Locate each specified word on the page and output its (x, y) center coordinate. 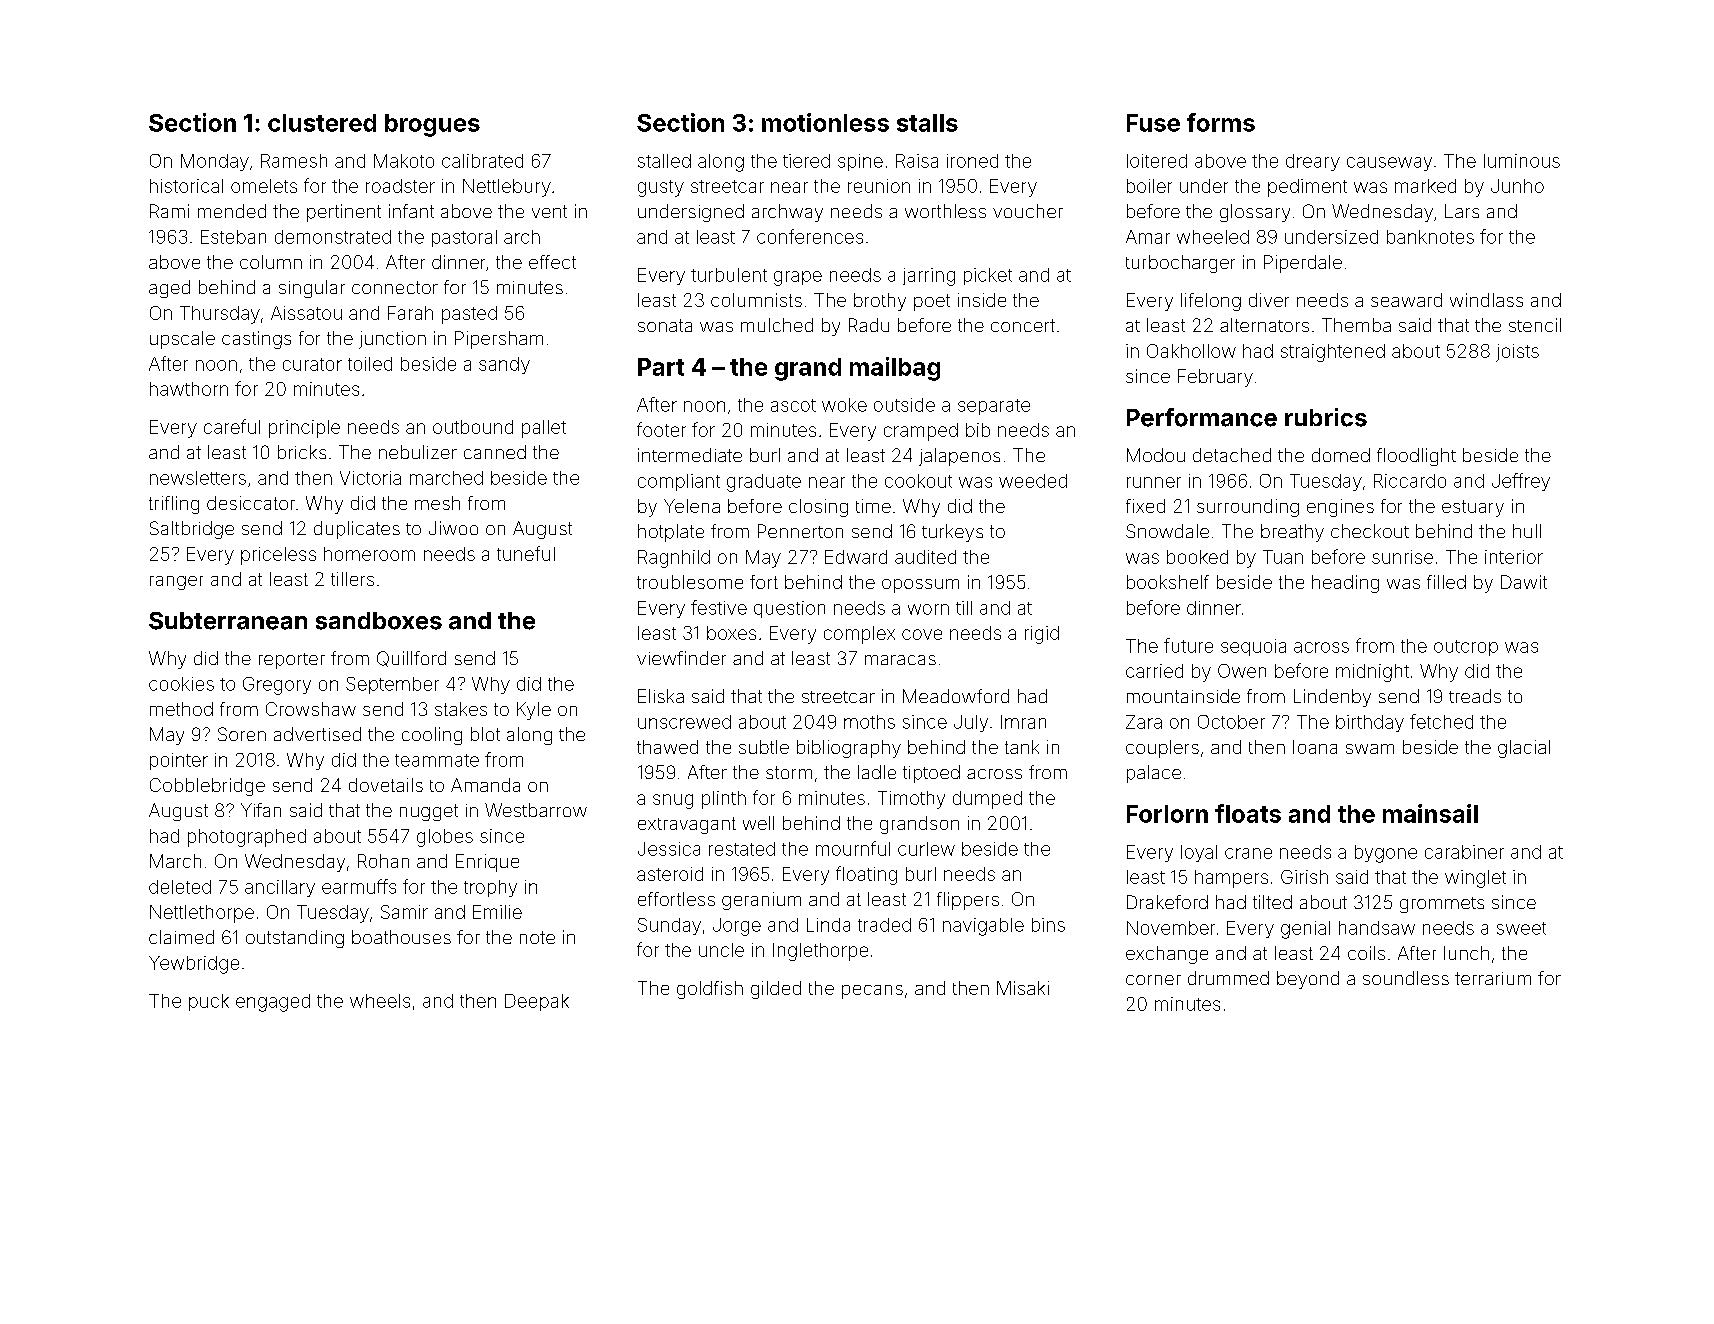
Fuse (1153, 123)
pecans (872, 992)
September (392, 685)
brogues (432, 125)
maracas (900, 660)
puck (209, 1002)
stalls (927, 123)
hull (1527, 531)
